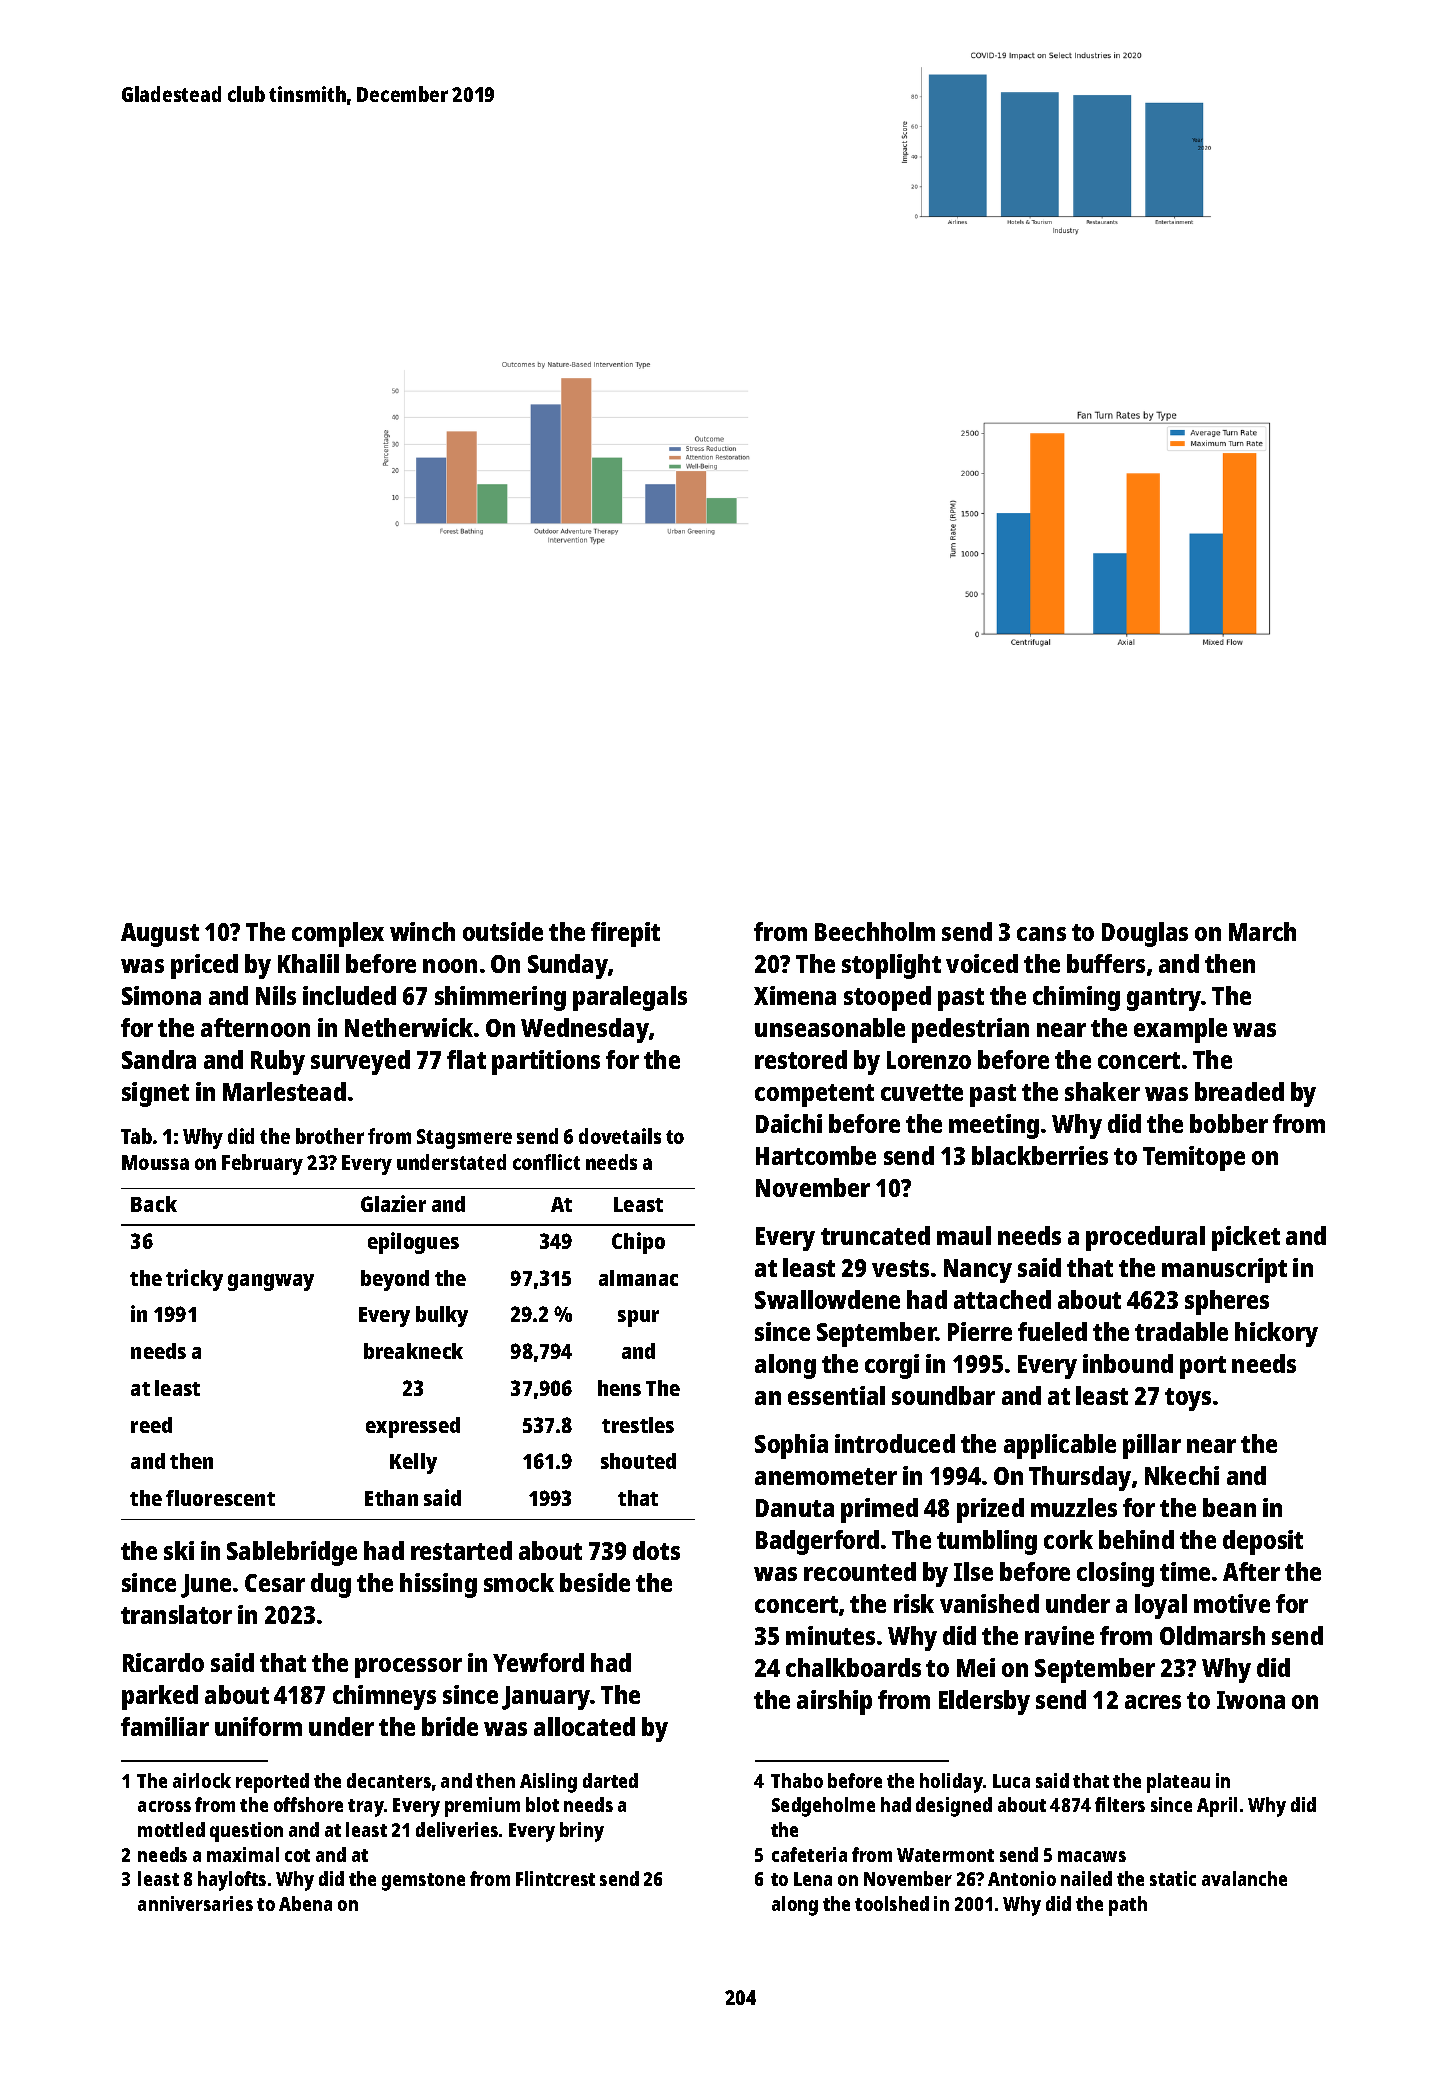 The image size is (1450, 2100). What do you see at coordinates (194, 1280) in the screenshot?
I see `tricky` at bounding box center [194, 1280].
